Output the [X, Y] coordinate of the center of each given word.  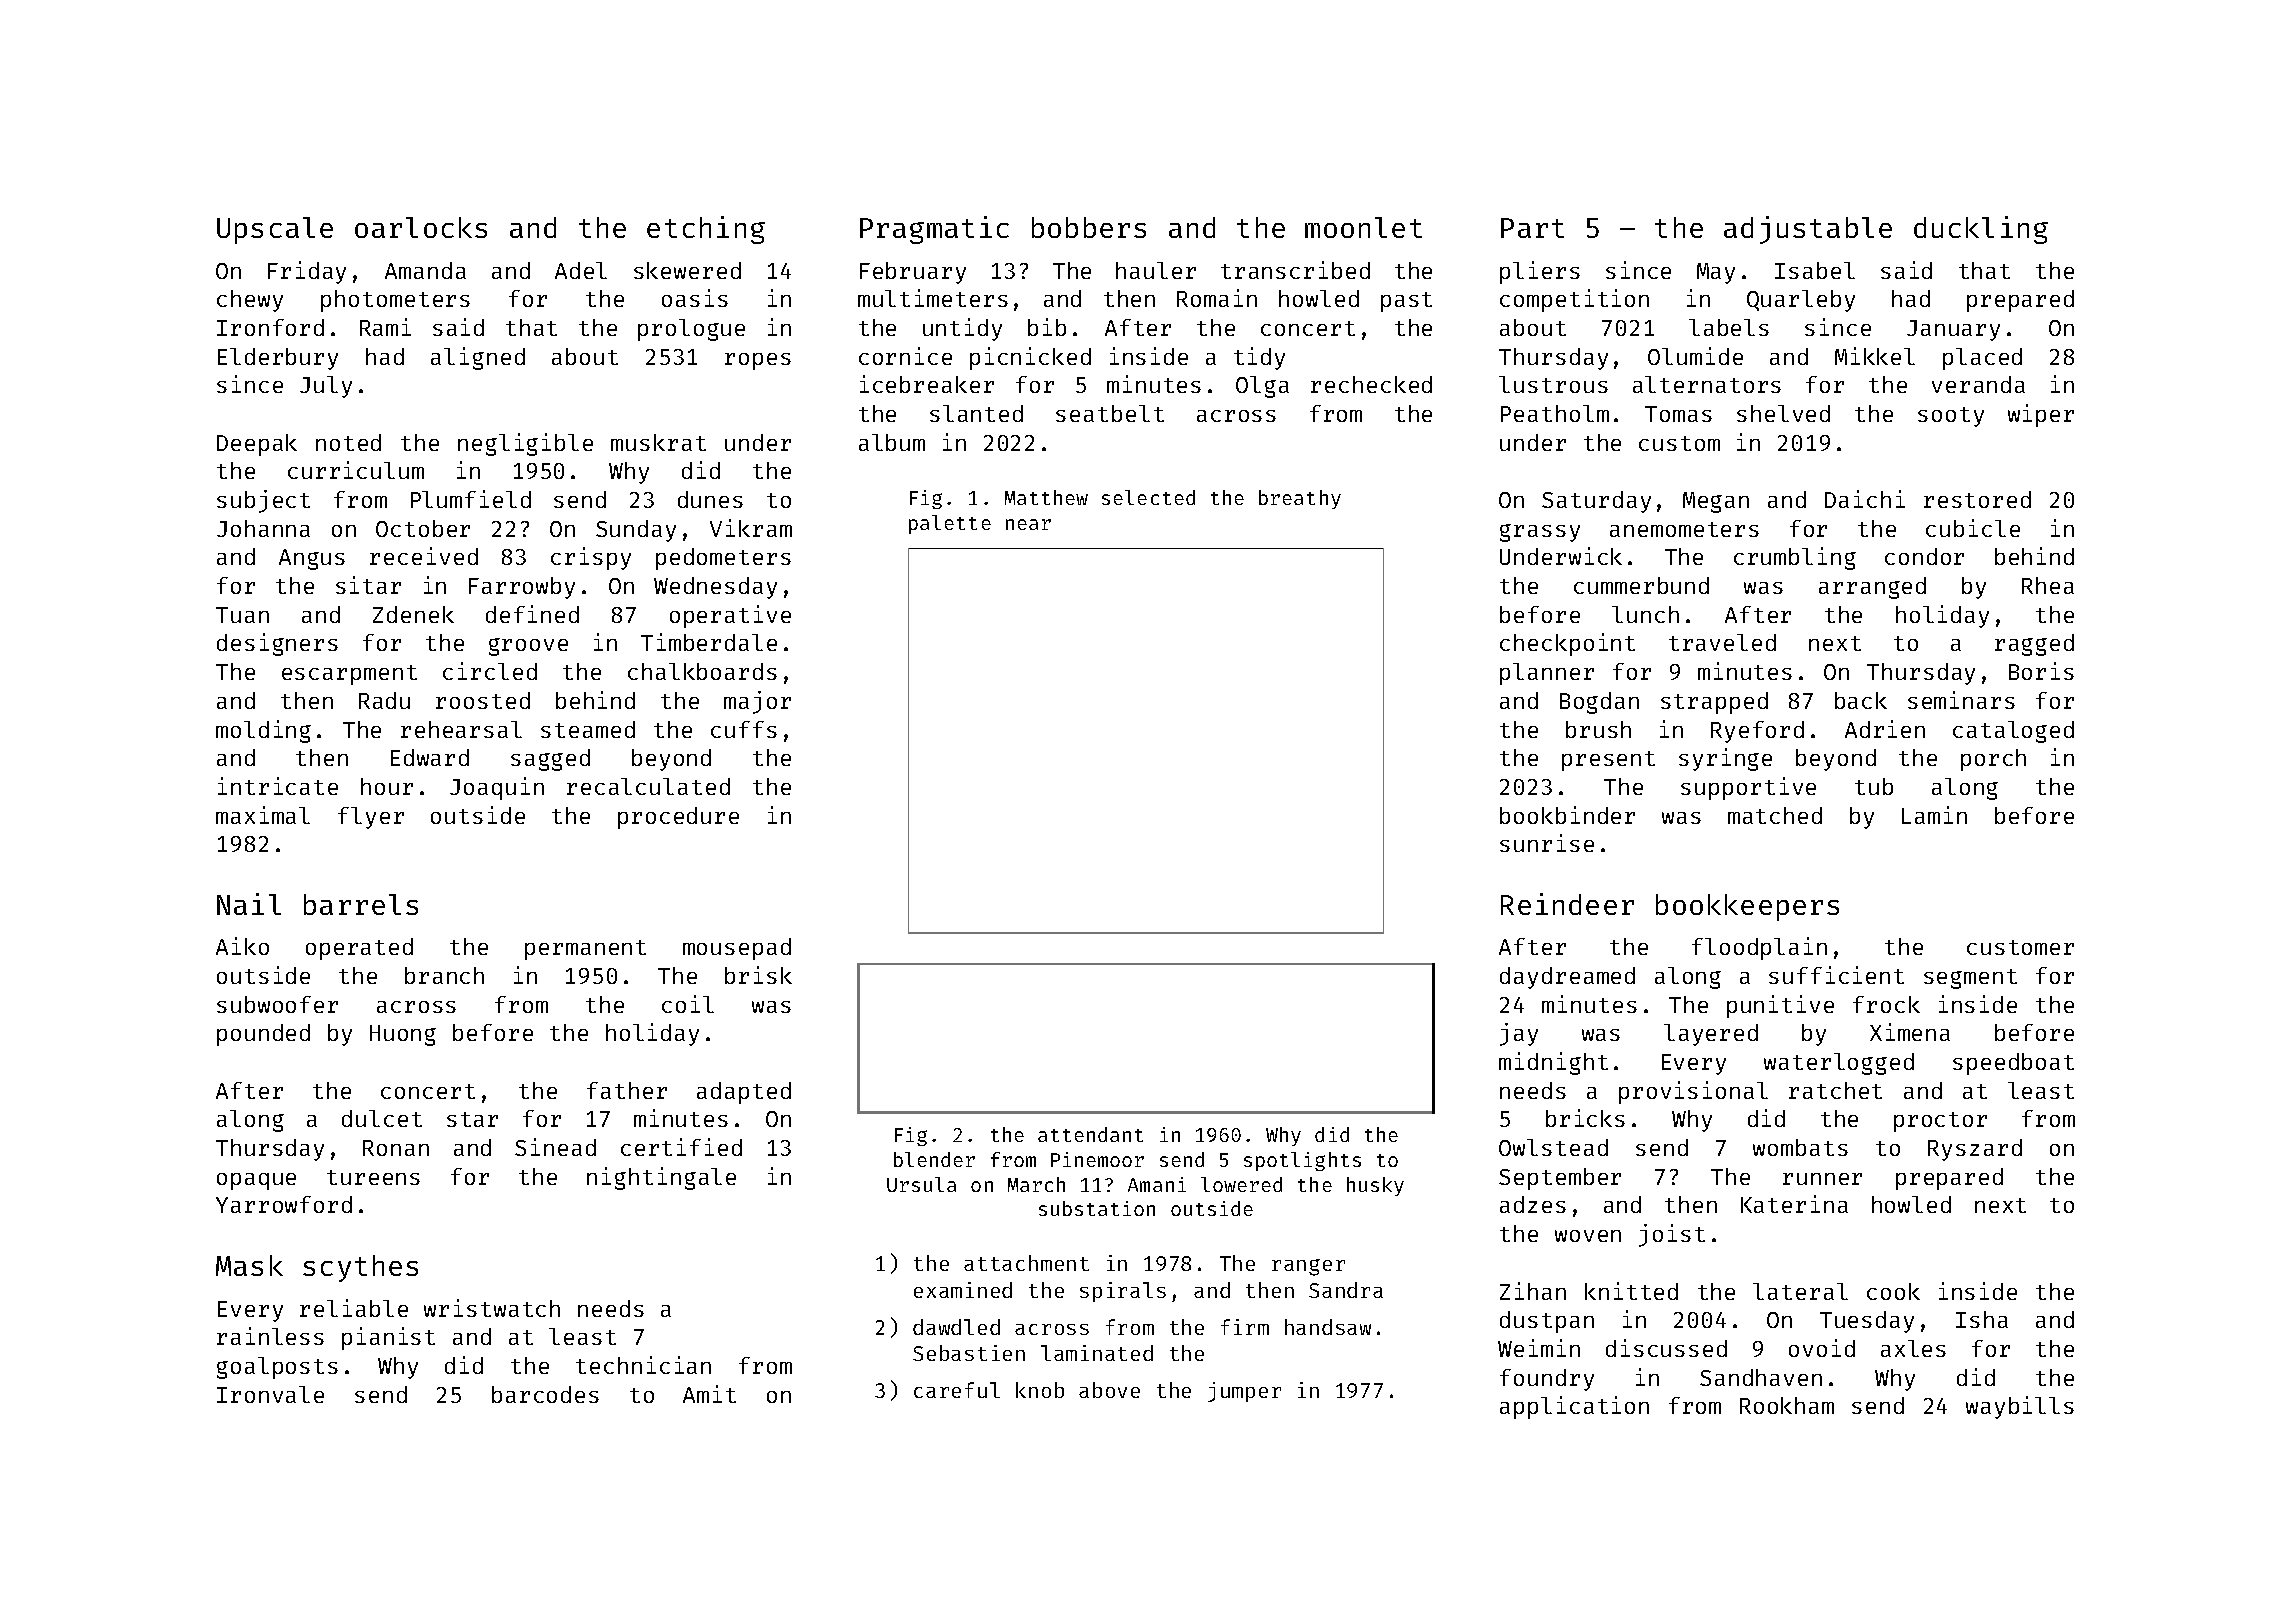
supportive [1748, 788]
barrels [361, 904]
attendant [1090, 1134]
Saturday [1596, 502]
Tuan [242, 615]
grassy [1540, 533]
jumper [1244, 1392]
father [627, 1090]
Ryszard [1975, 1150]
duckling [1981, 230]
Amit [709, 1394]
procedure [678, 818]
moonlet [1363, 227]
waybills [2020, 1407]
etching [706, 230]
